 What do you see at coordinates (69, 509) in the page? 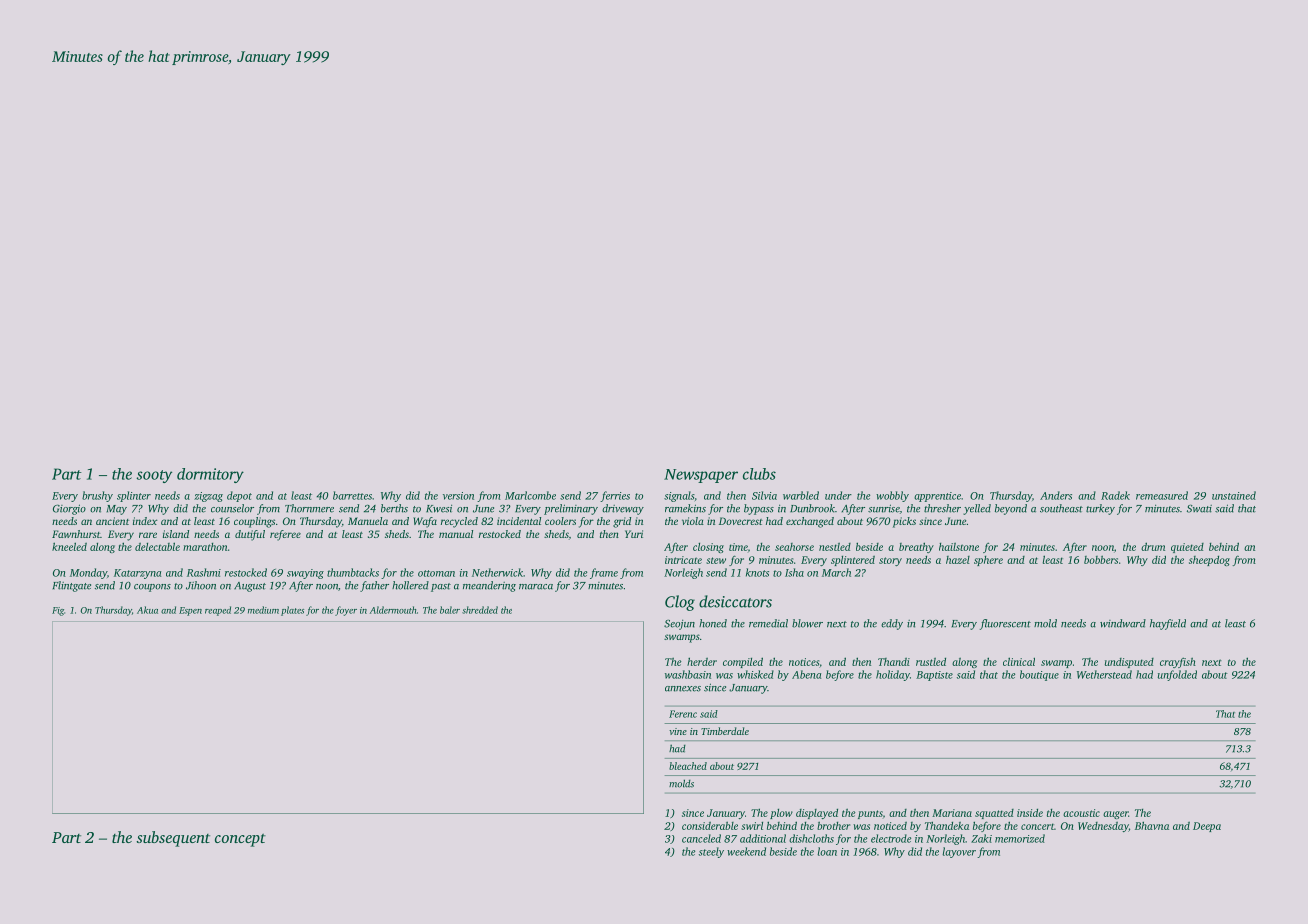
I see `Giorgio` at bounding box center [69, 509].
